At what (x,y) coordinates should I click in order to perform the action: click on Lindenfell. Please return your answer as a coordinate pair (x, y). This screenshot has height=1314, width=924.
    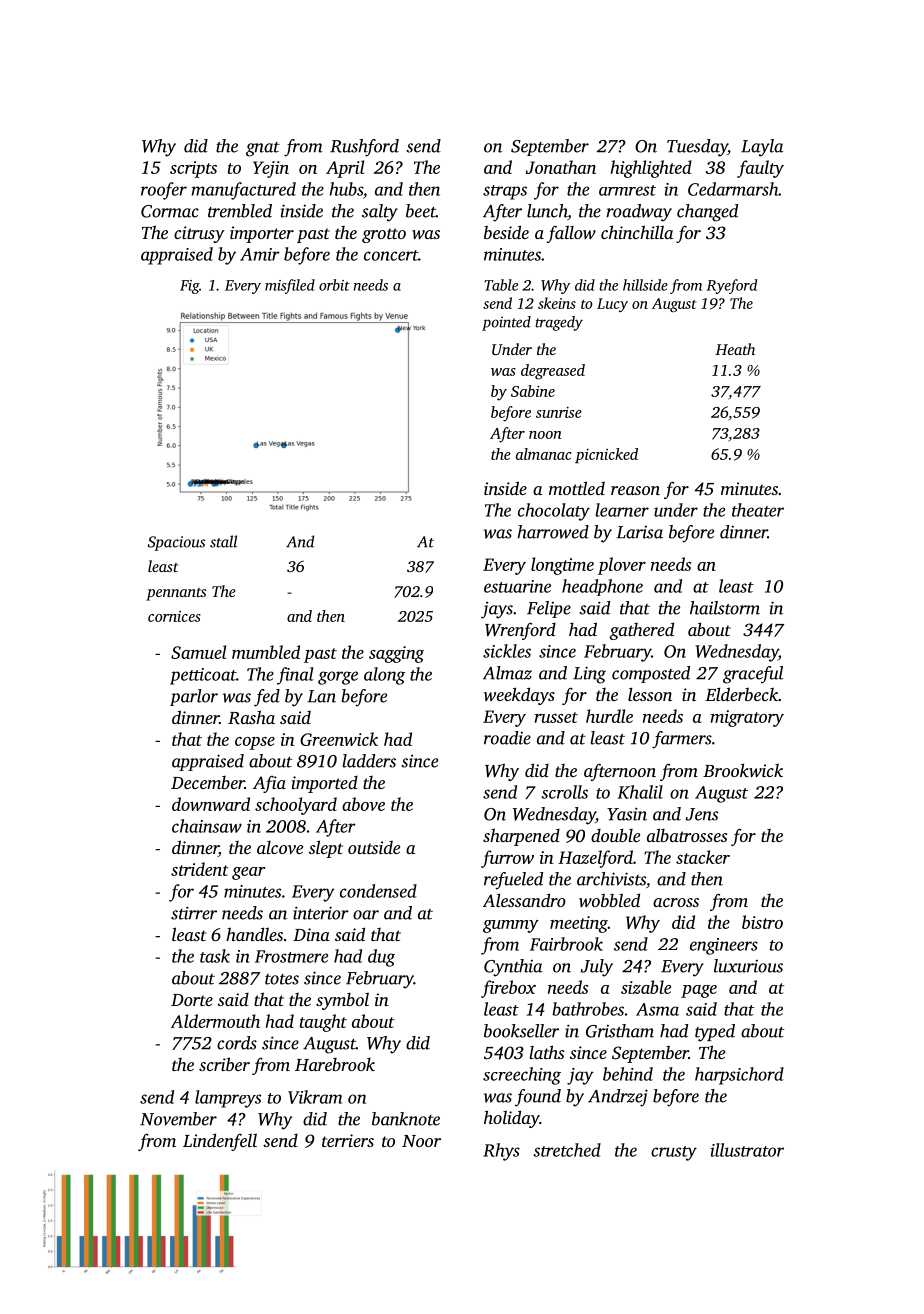
    Looking at the image, I should click on (220, 1142).
